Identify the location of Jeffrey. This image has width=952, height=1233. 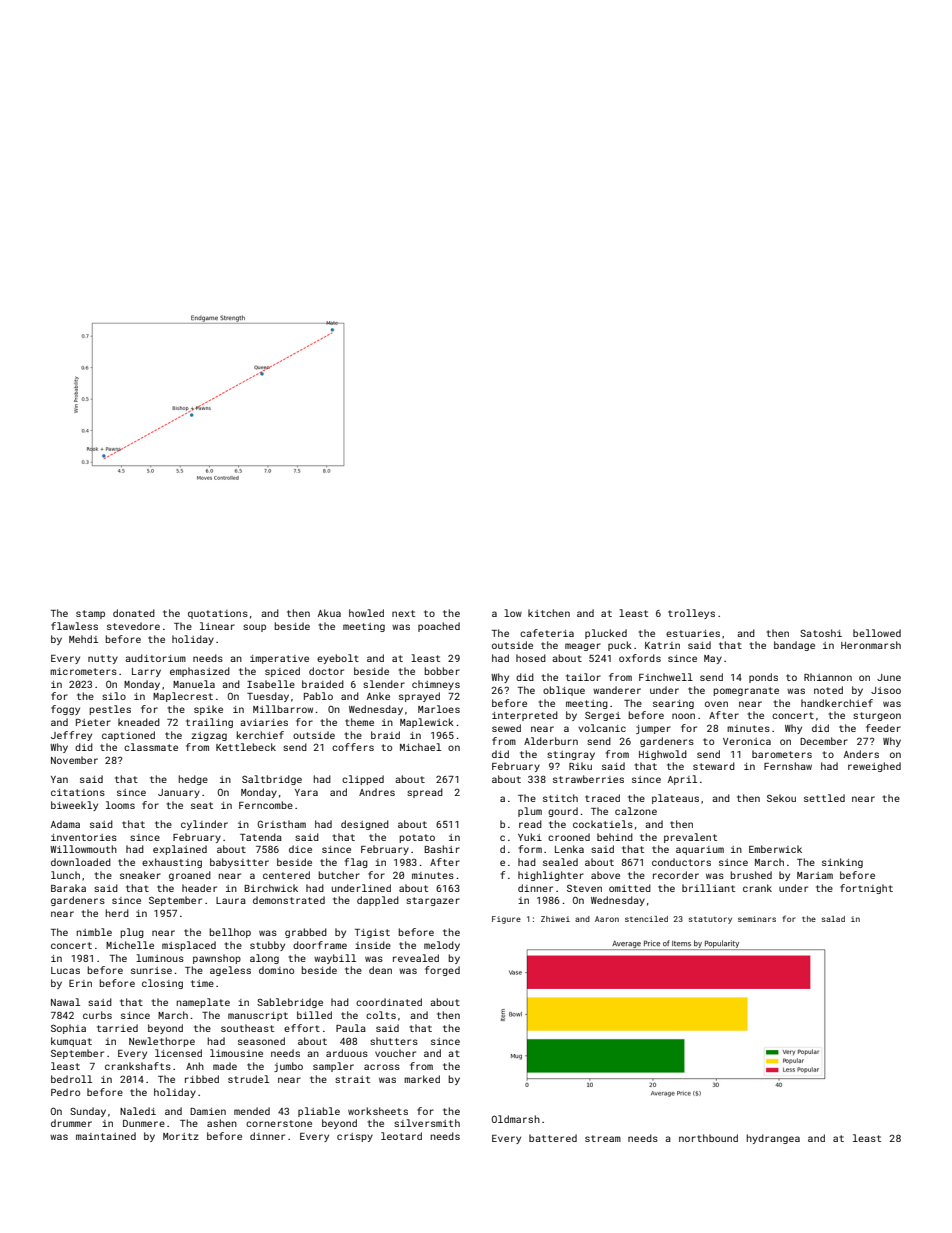
(71, 736).
